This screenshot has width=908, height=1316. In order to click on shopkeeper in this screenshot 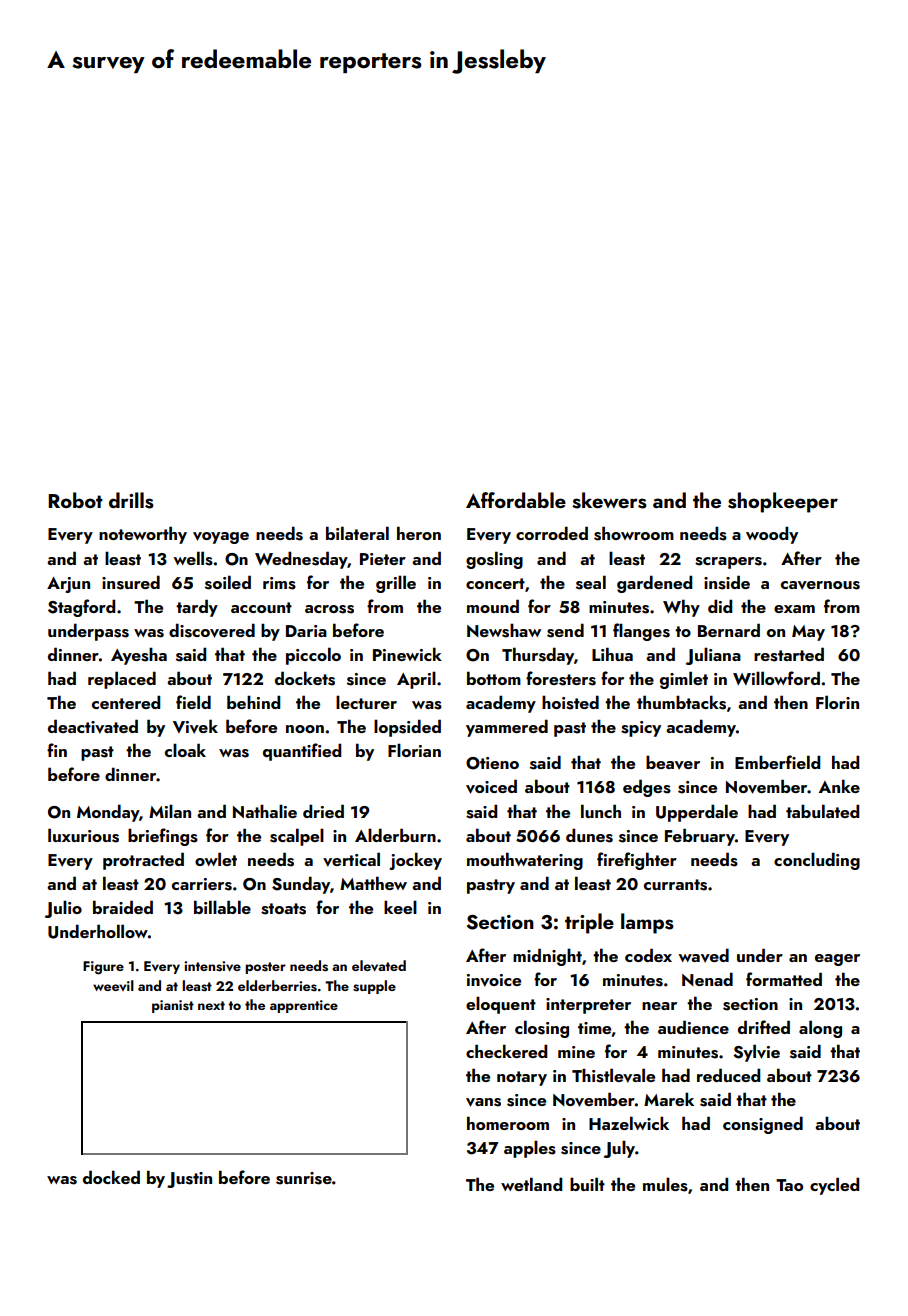, I will do `click(783, 502)`.
